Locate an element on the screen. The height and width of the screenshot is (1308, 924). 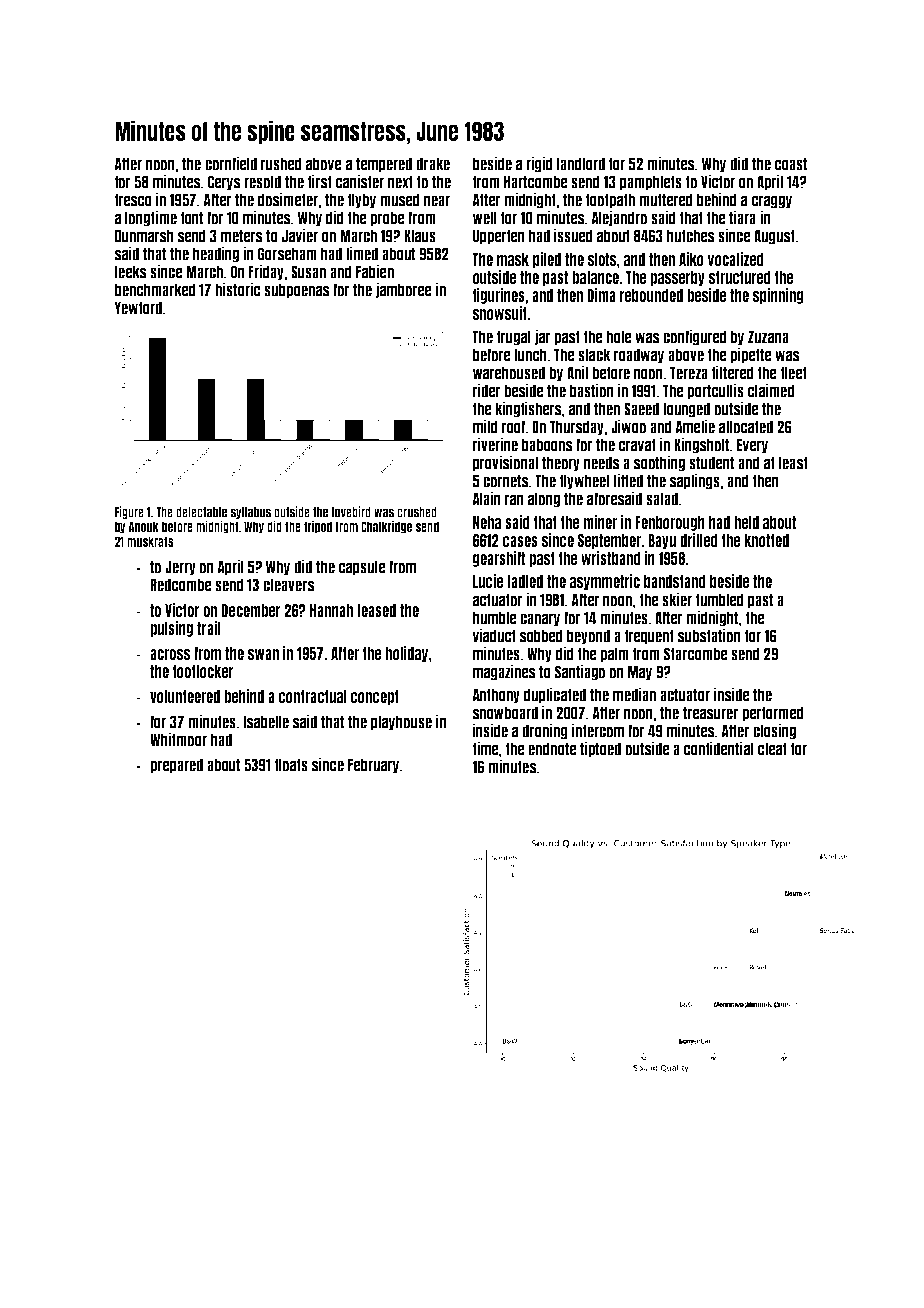
Whitmoor is located at coordinates (178, 739).
